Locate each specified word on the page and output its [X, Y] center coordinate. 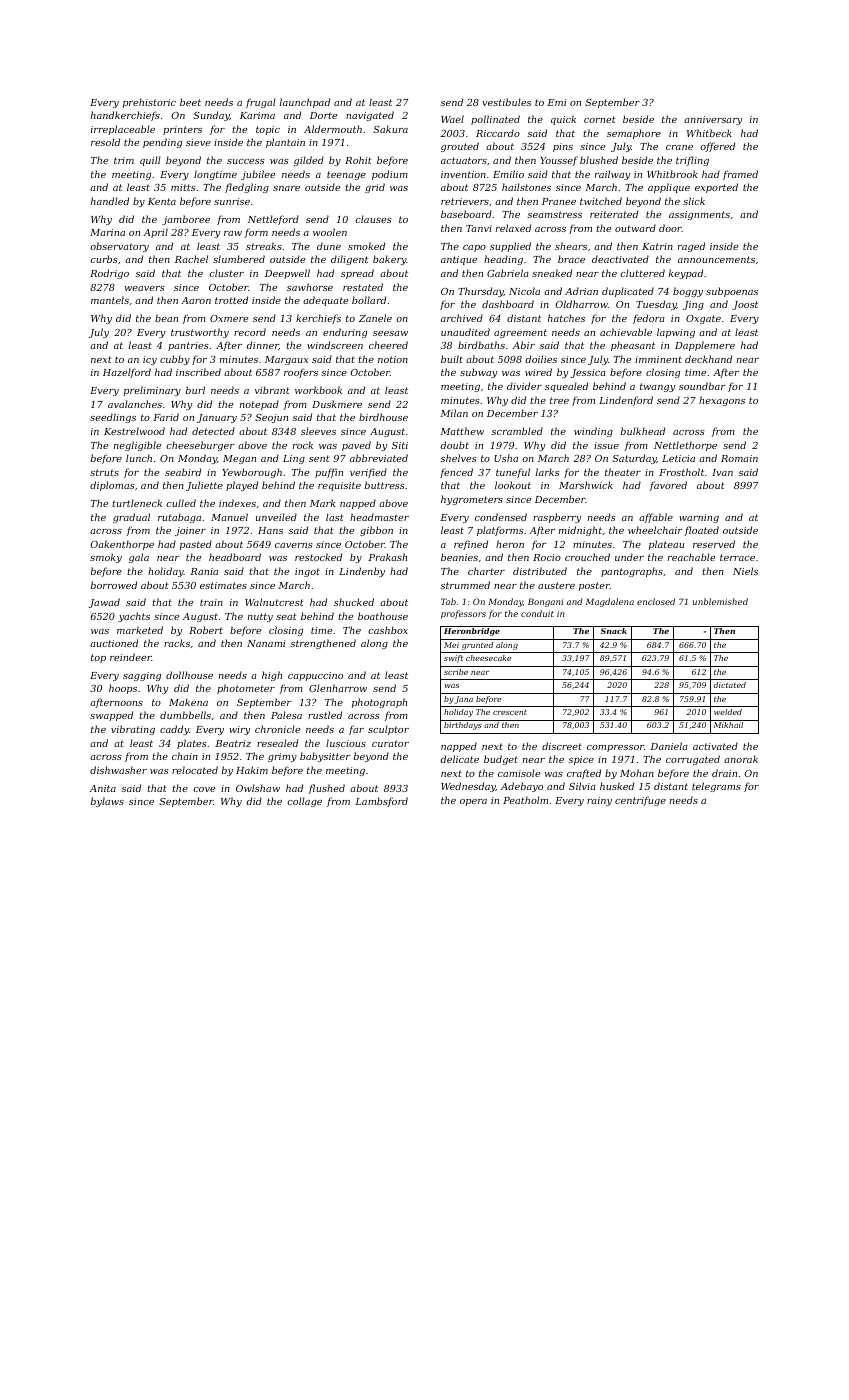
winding [593, 432]
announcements [716, 259]
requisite [339, 486]
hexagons [722, 401]
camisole [519, 773]
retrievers [465, 201]
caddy [174, 730]
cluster [226, 273]
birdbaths [481, 345]
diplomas [112, 486]
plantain [285, 143]
